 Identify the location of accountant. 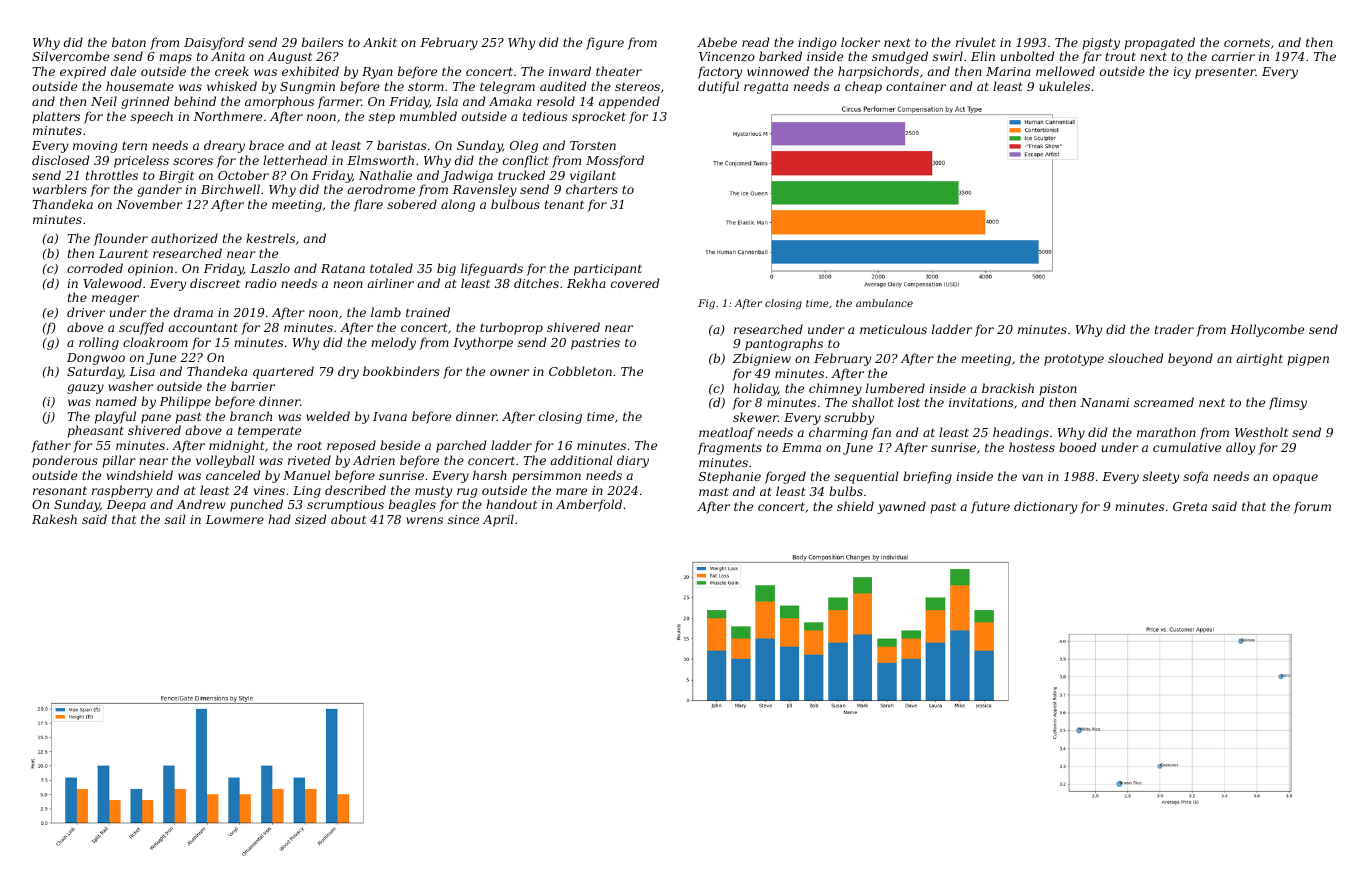
(203, 327).
